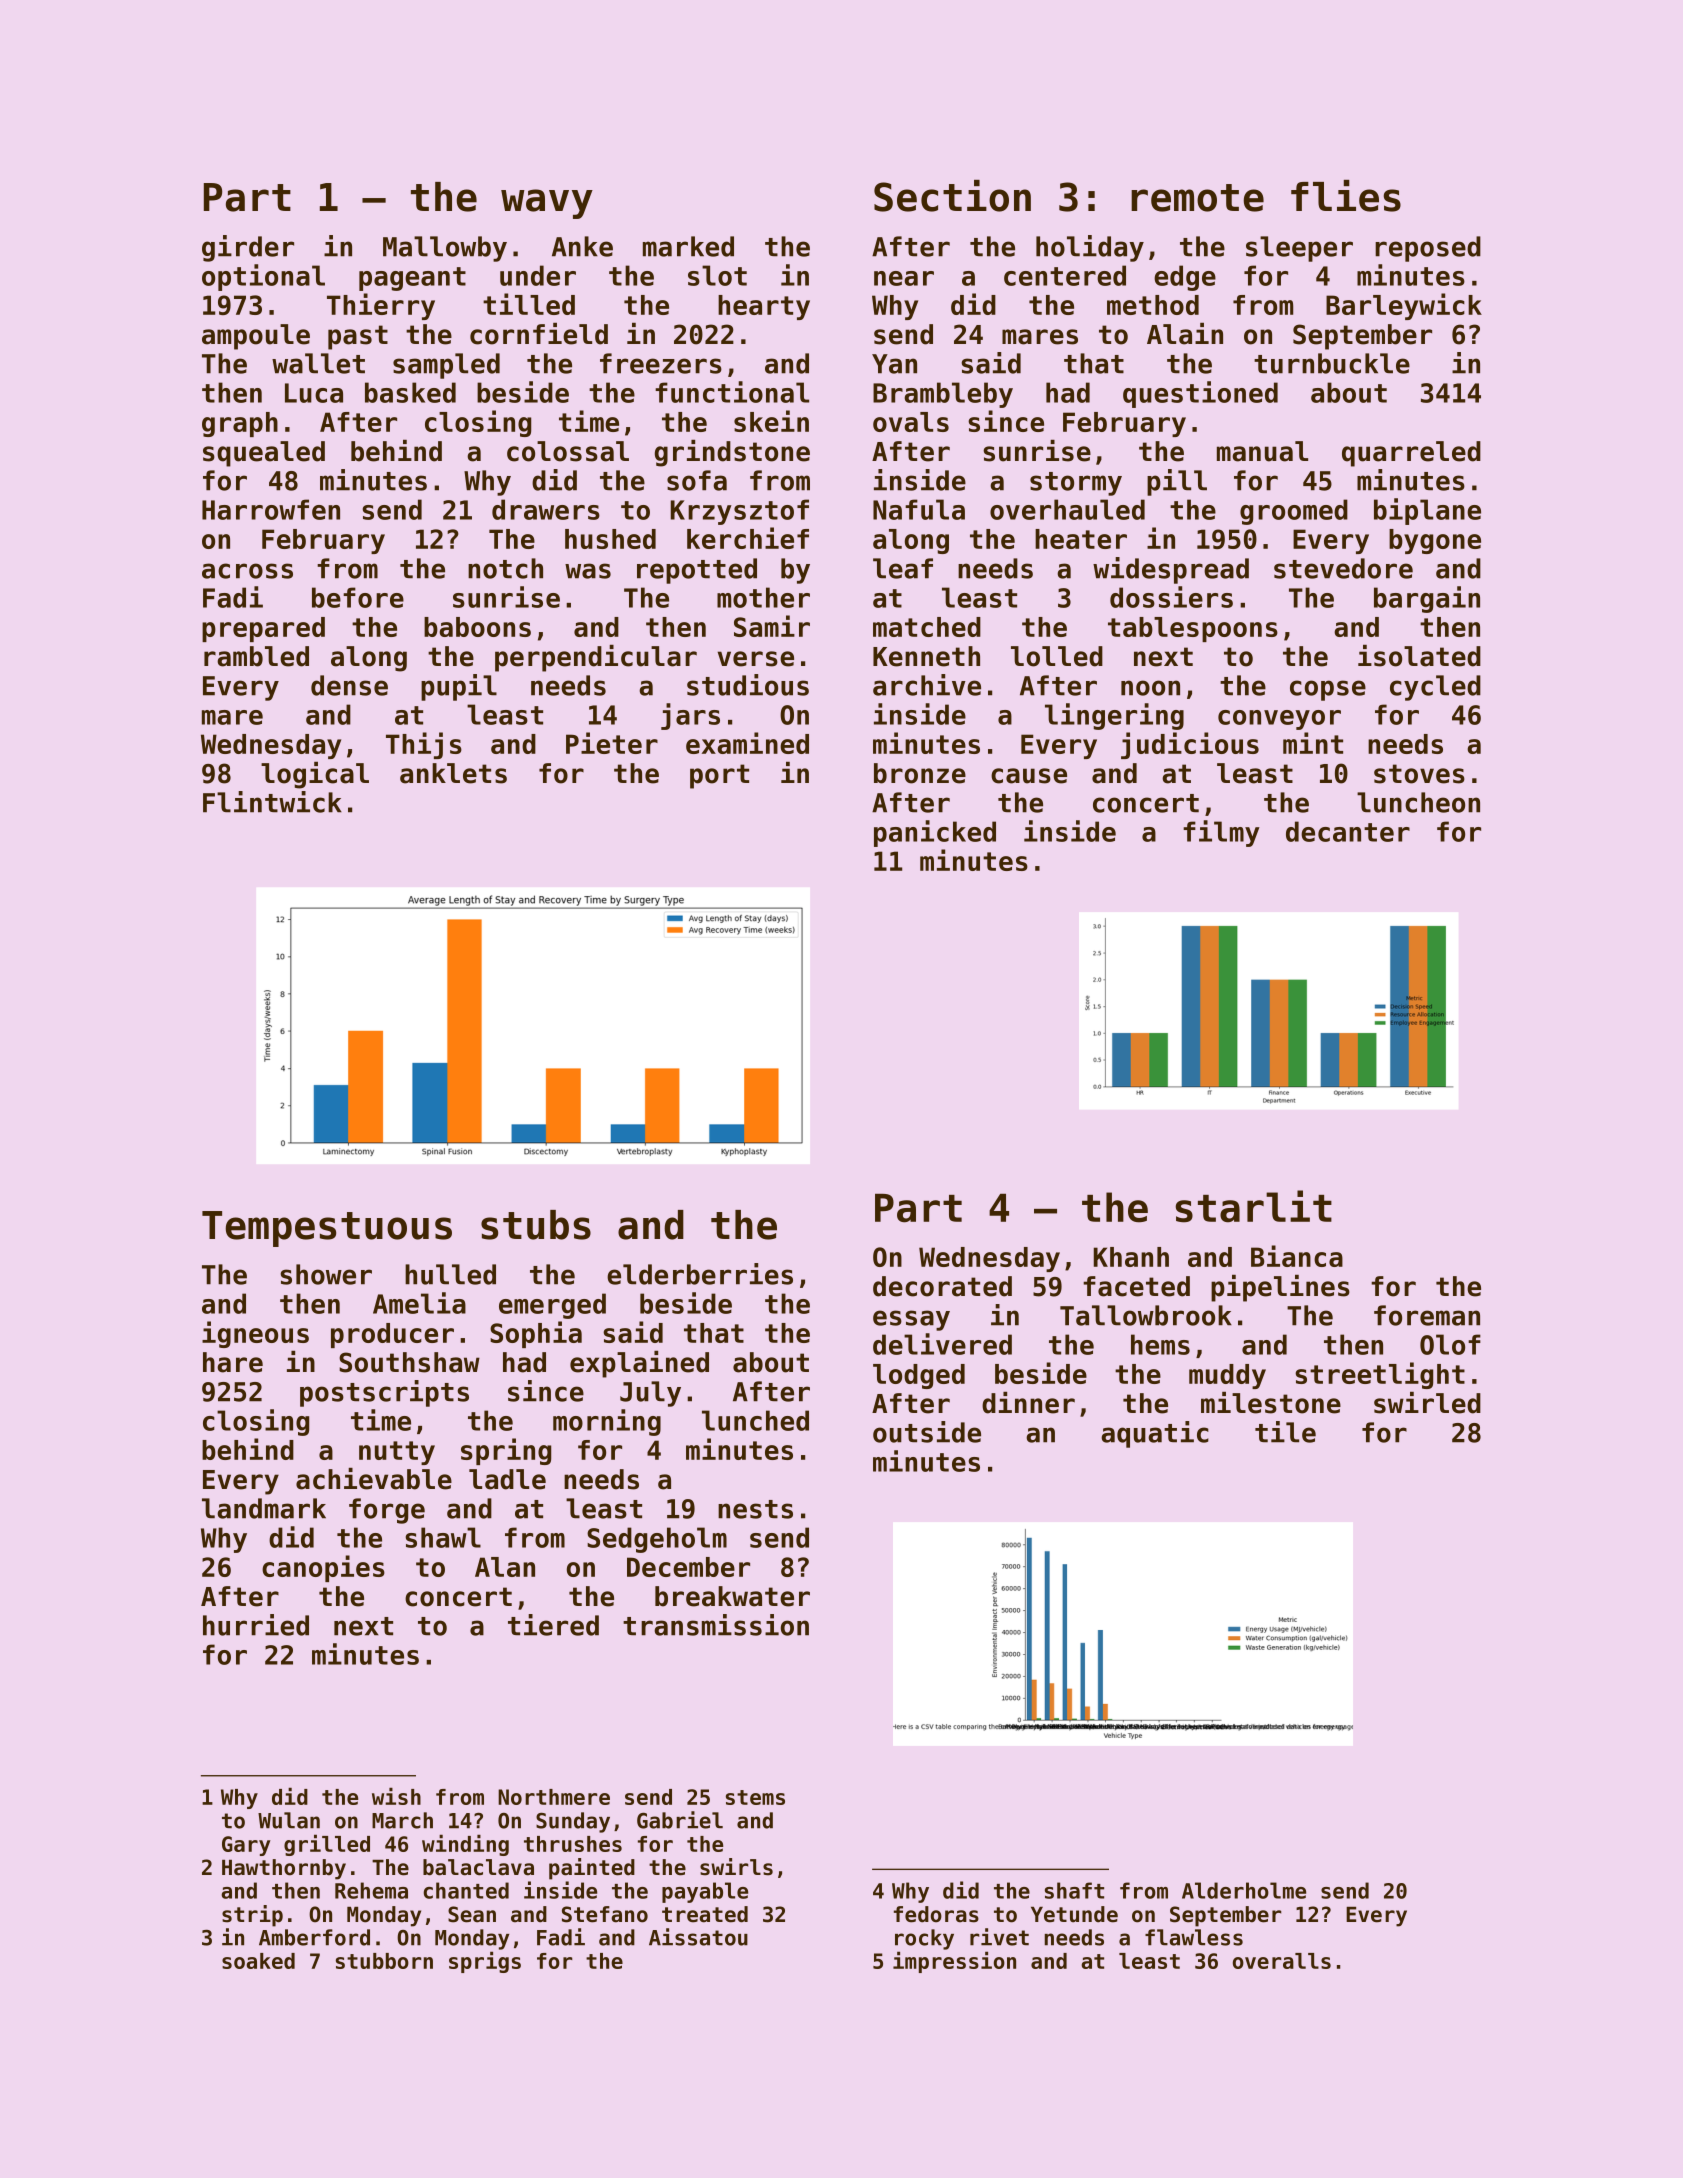 The image size is (1683, 2178). Describe the element at coordinates (539, 334) in the image. I see `cornfield` at that location.
